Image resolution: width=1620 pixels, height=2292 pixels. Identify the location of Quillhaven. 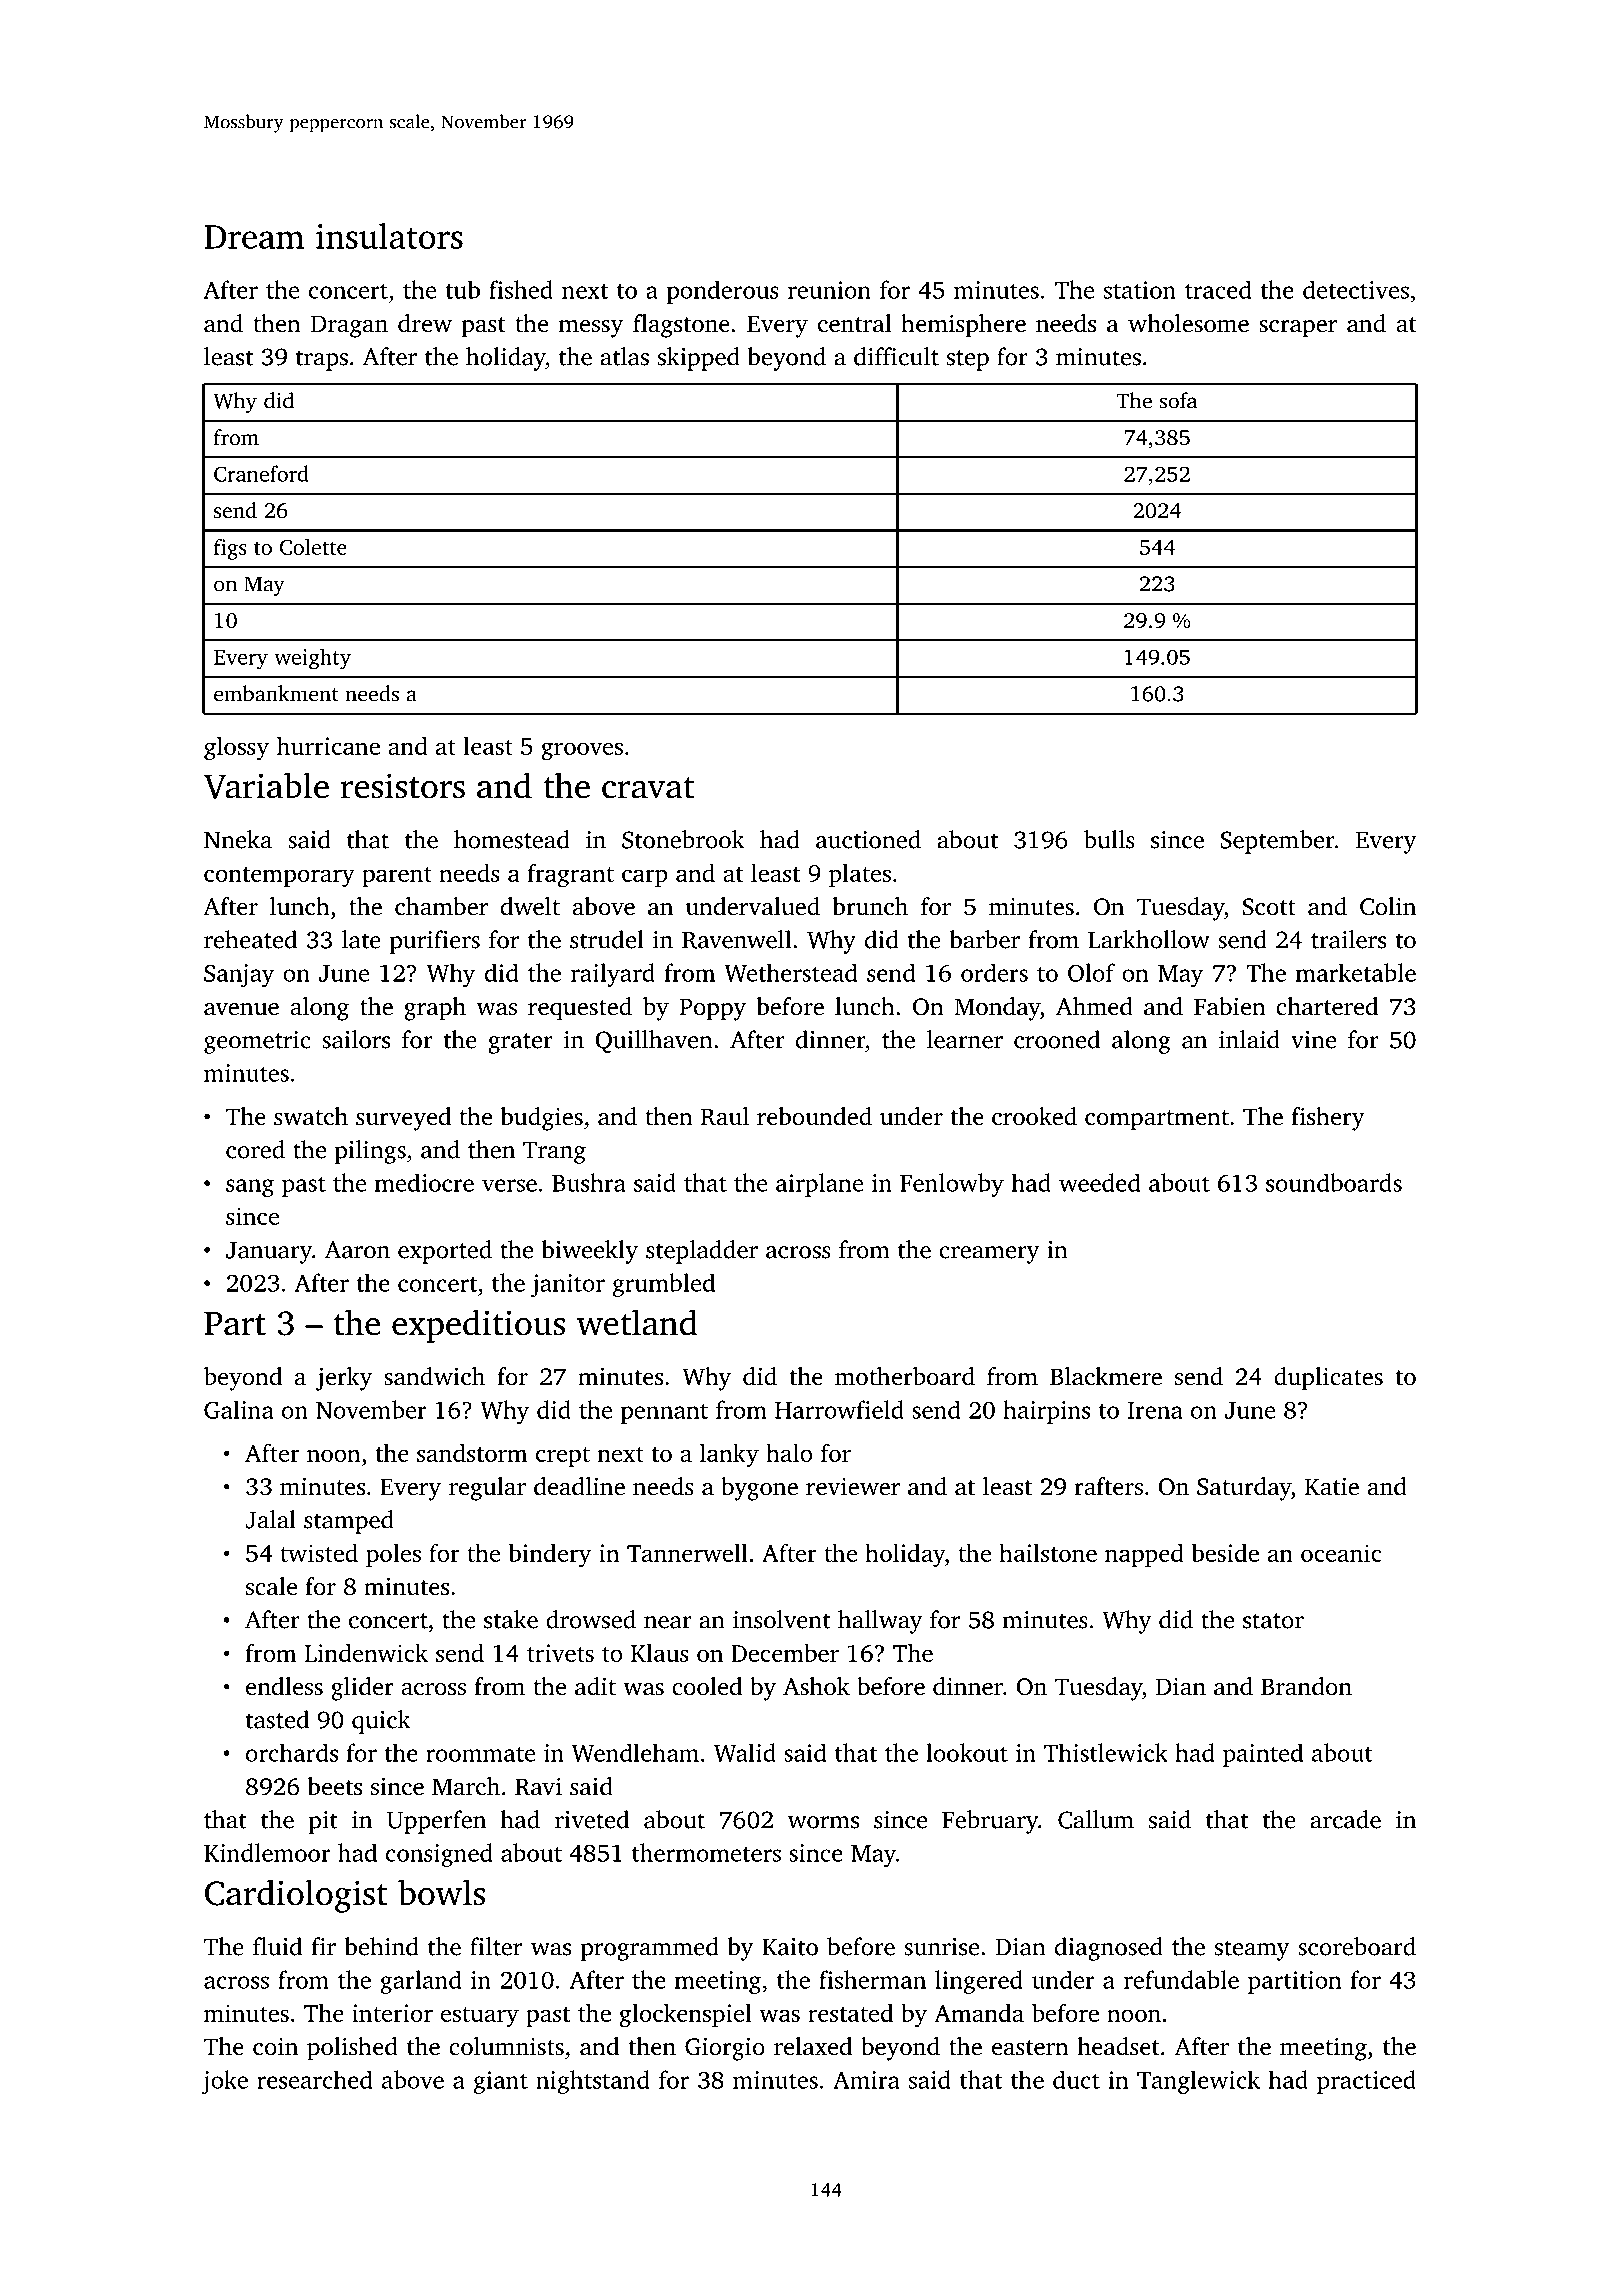
(654, 1041).
